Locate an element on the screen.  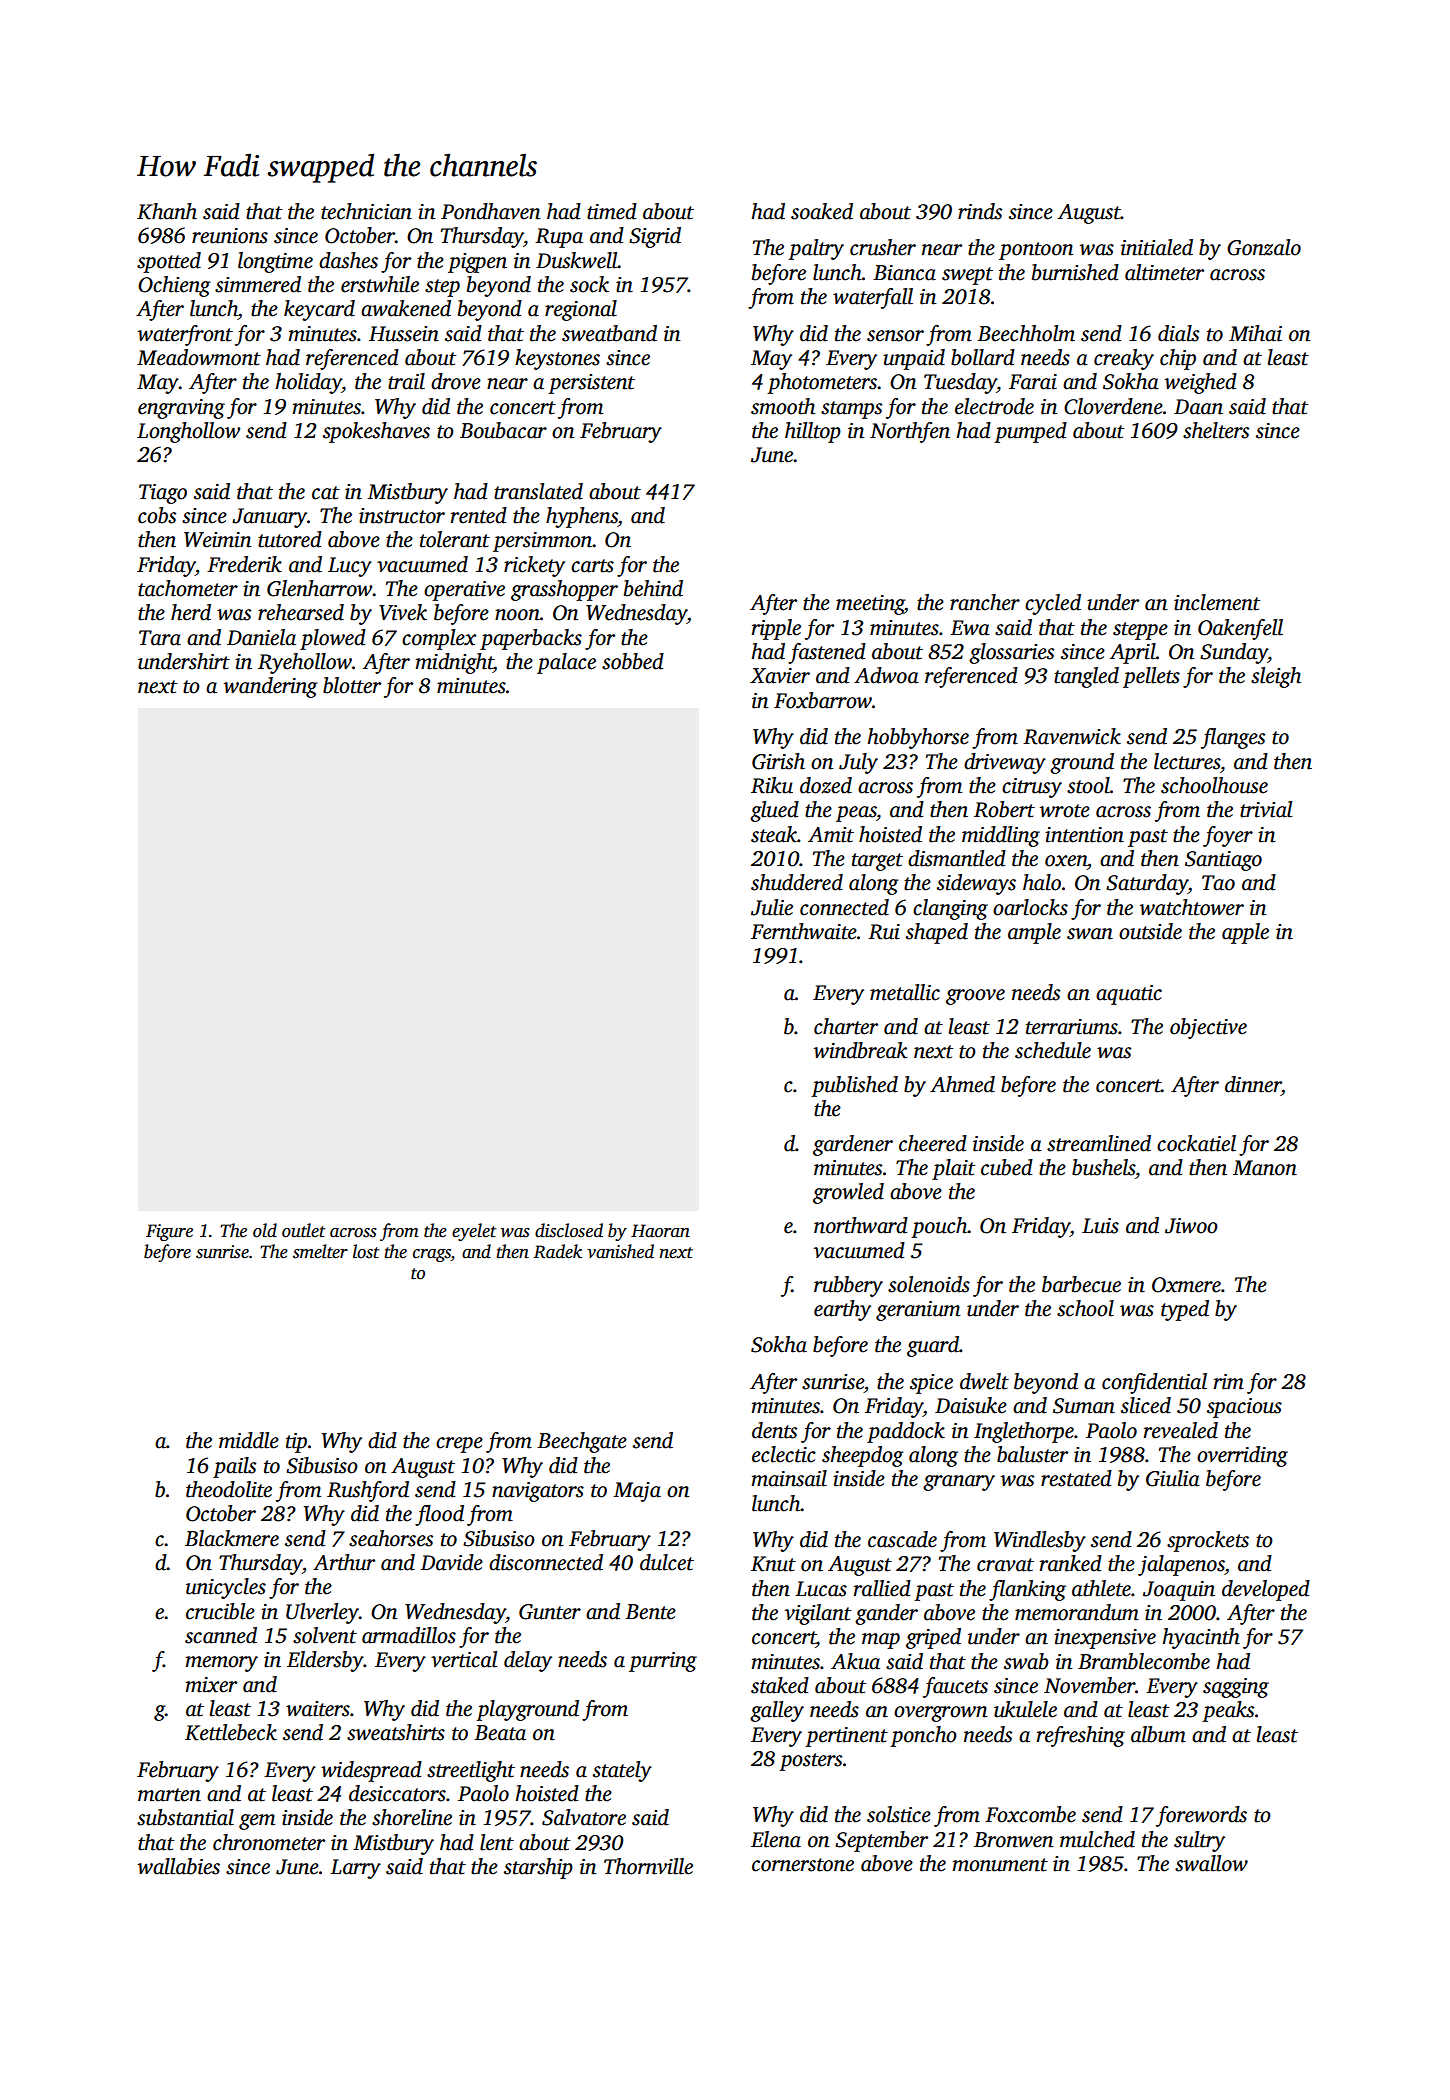
shelters is located at coordinates (1216, 430).
